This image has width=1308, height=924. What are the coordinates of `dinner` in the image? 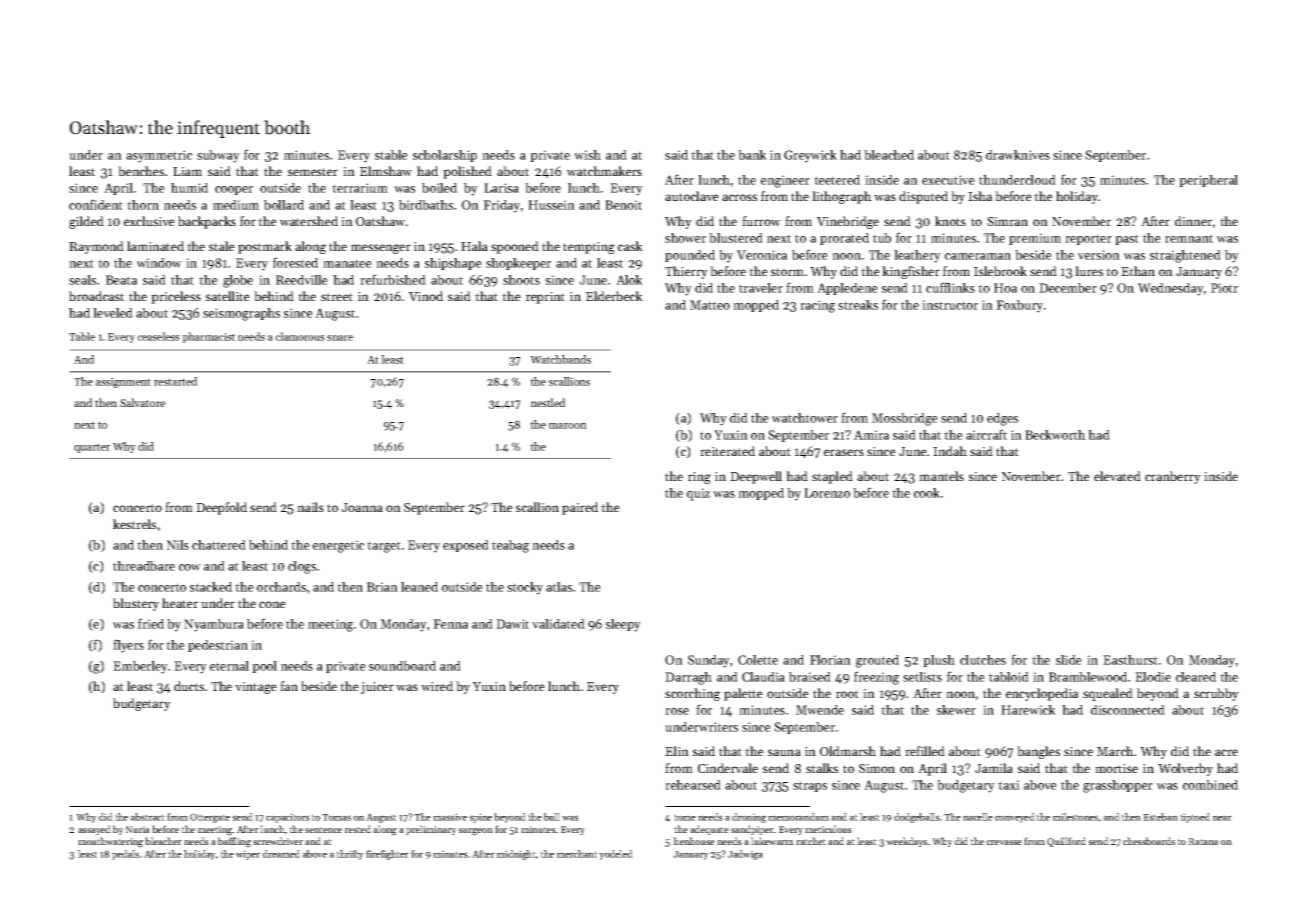 It's located at (1193, 221).
